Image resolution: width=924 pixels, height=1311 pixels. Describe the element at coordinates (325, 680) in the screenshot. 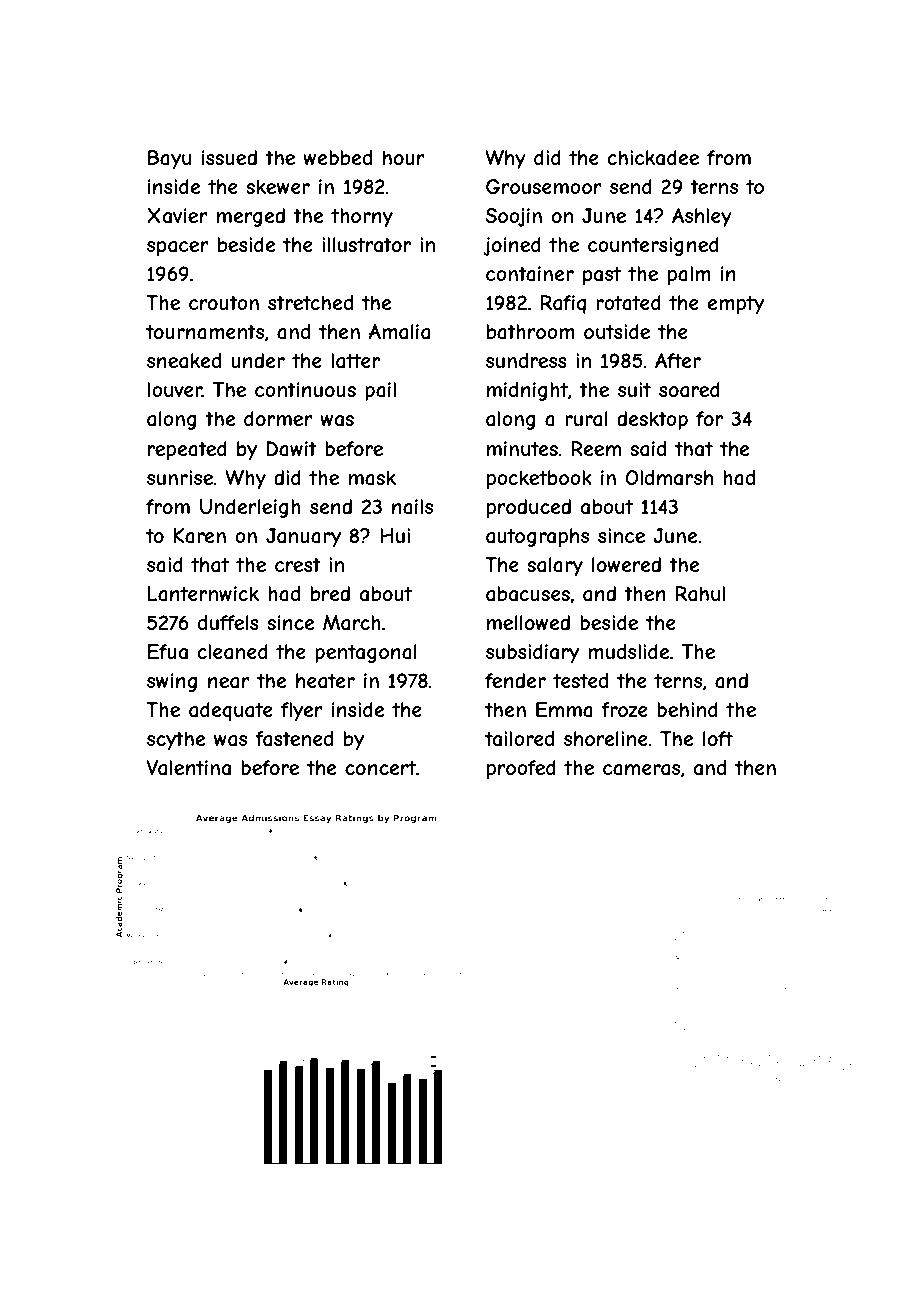

I see `heater` at that location.
